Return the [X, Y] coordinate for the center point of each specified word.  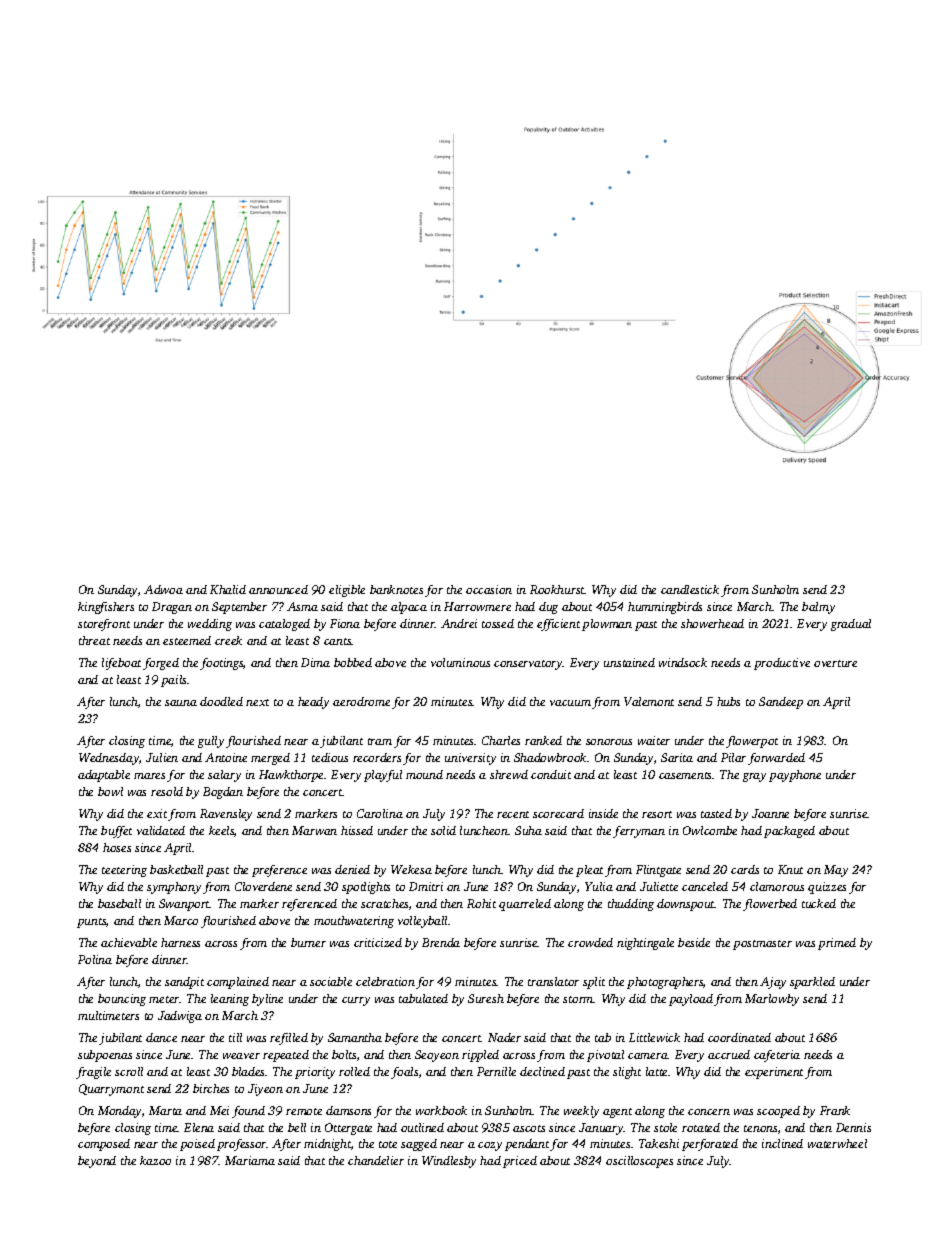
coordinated [739, 1037]
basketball [176, 869]
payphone [795, 776]
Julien [162, 757]
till [235, 1037]
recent [513, 814]
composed [104, 1145]
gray [754, 777]
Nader [504, 1037]
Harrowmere [477, 606]
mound [424, 774]
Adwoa [163, 589]
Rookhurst [557, 589]
